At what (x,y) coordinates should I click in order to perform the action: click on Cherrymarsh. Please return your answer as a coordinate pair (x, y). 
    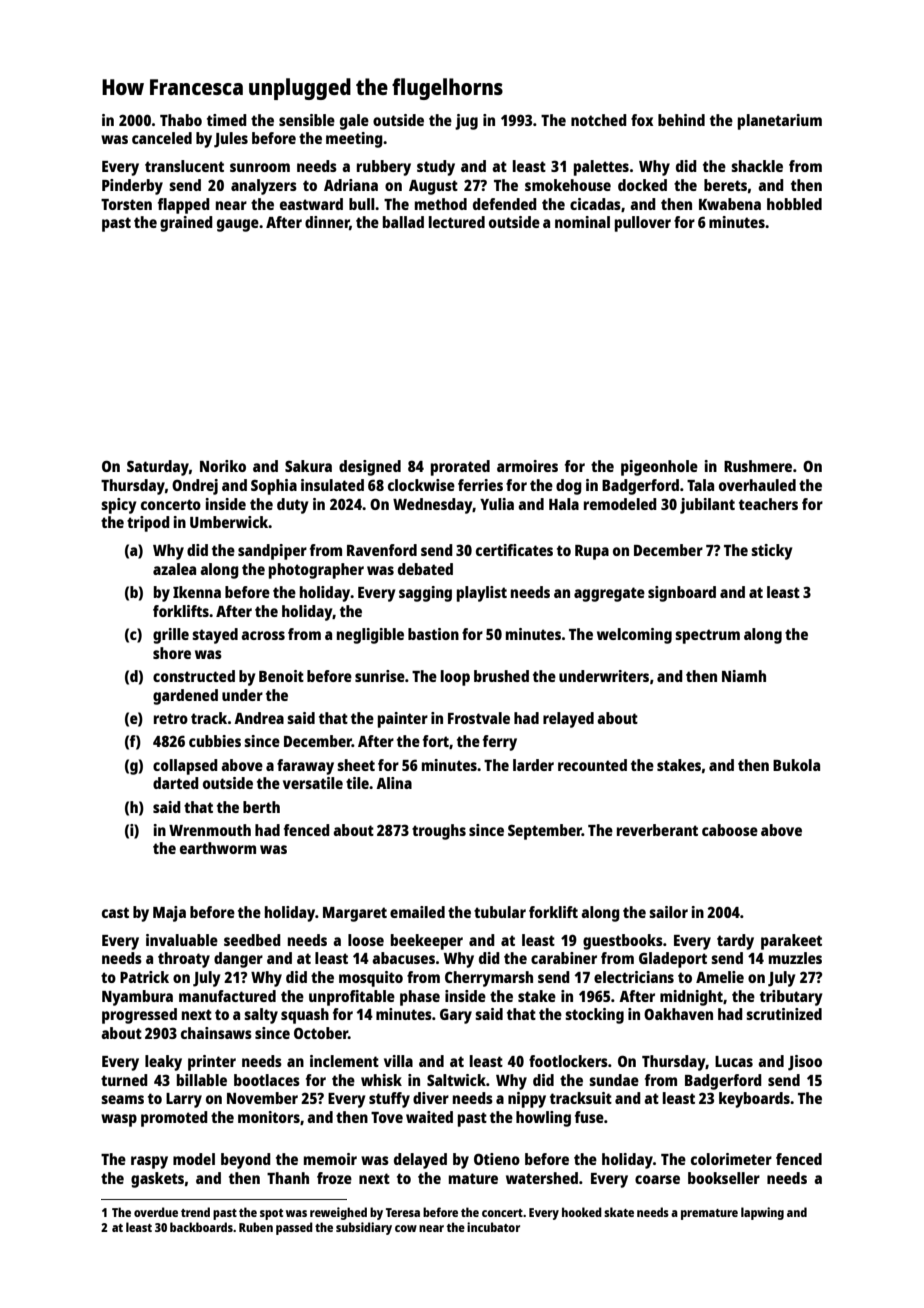
    Looking at the image, I should click on (489, 979).
